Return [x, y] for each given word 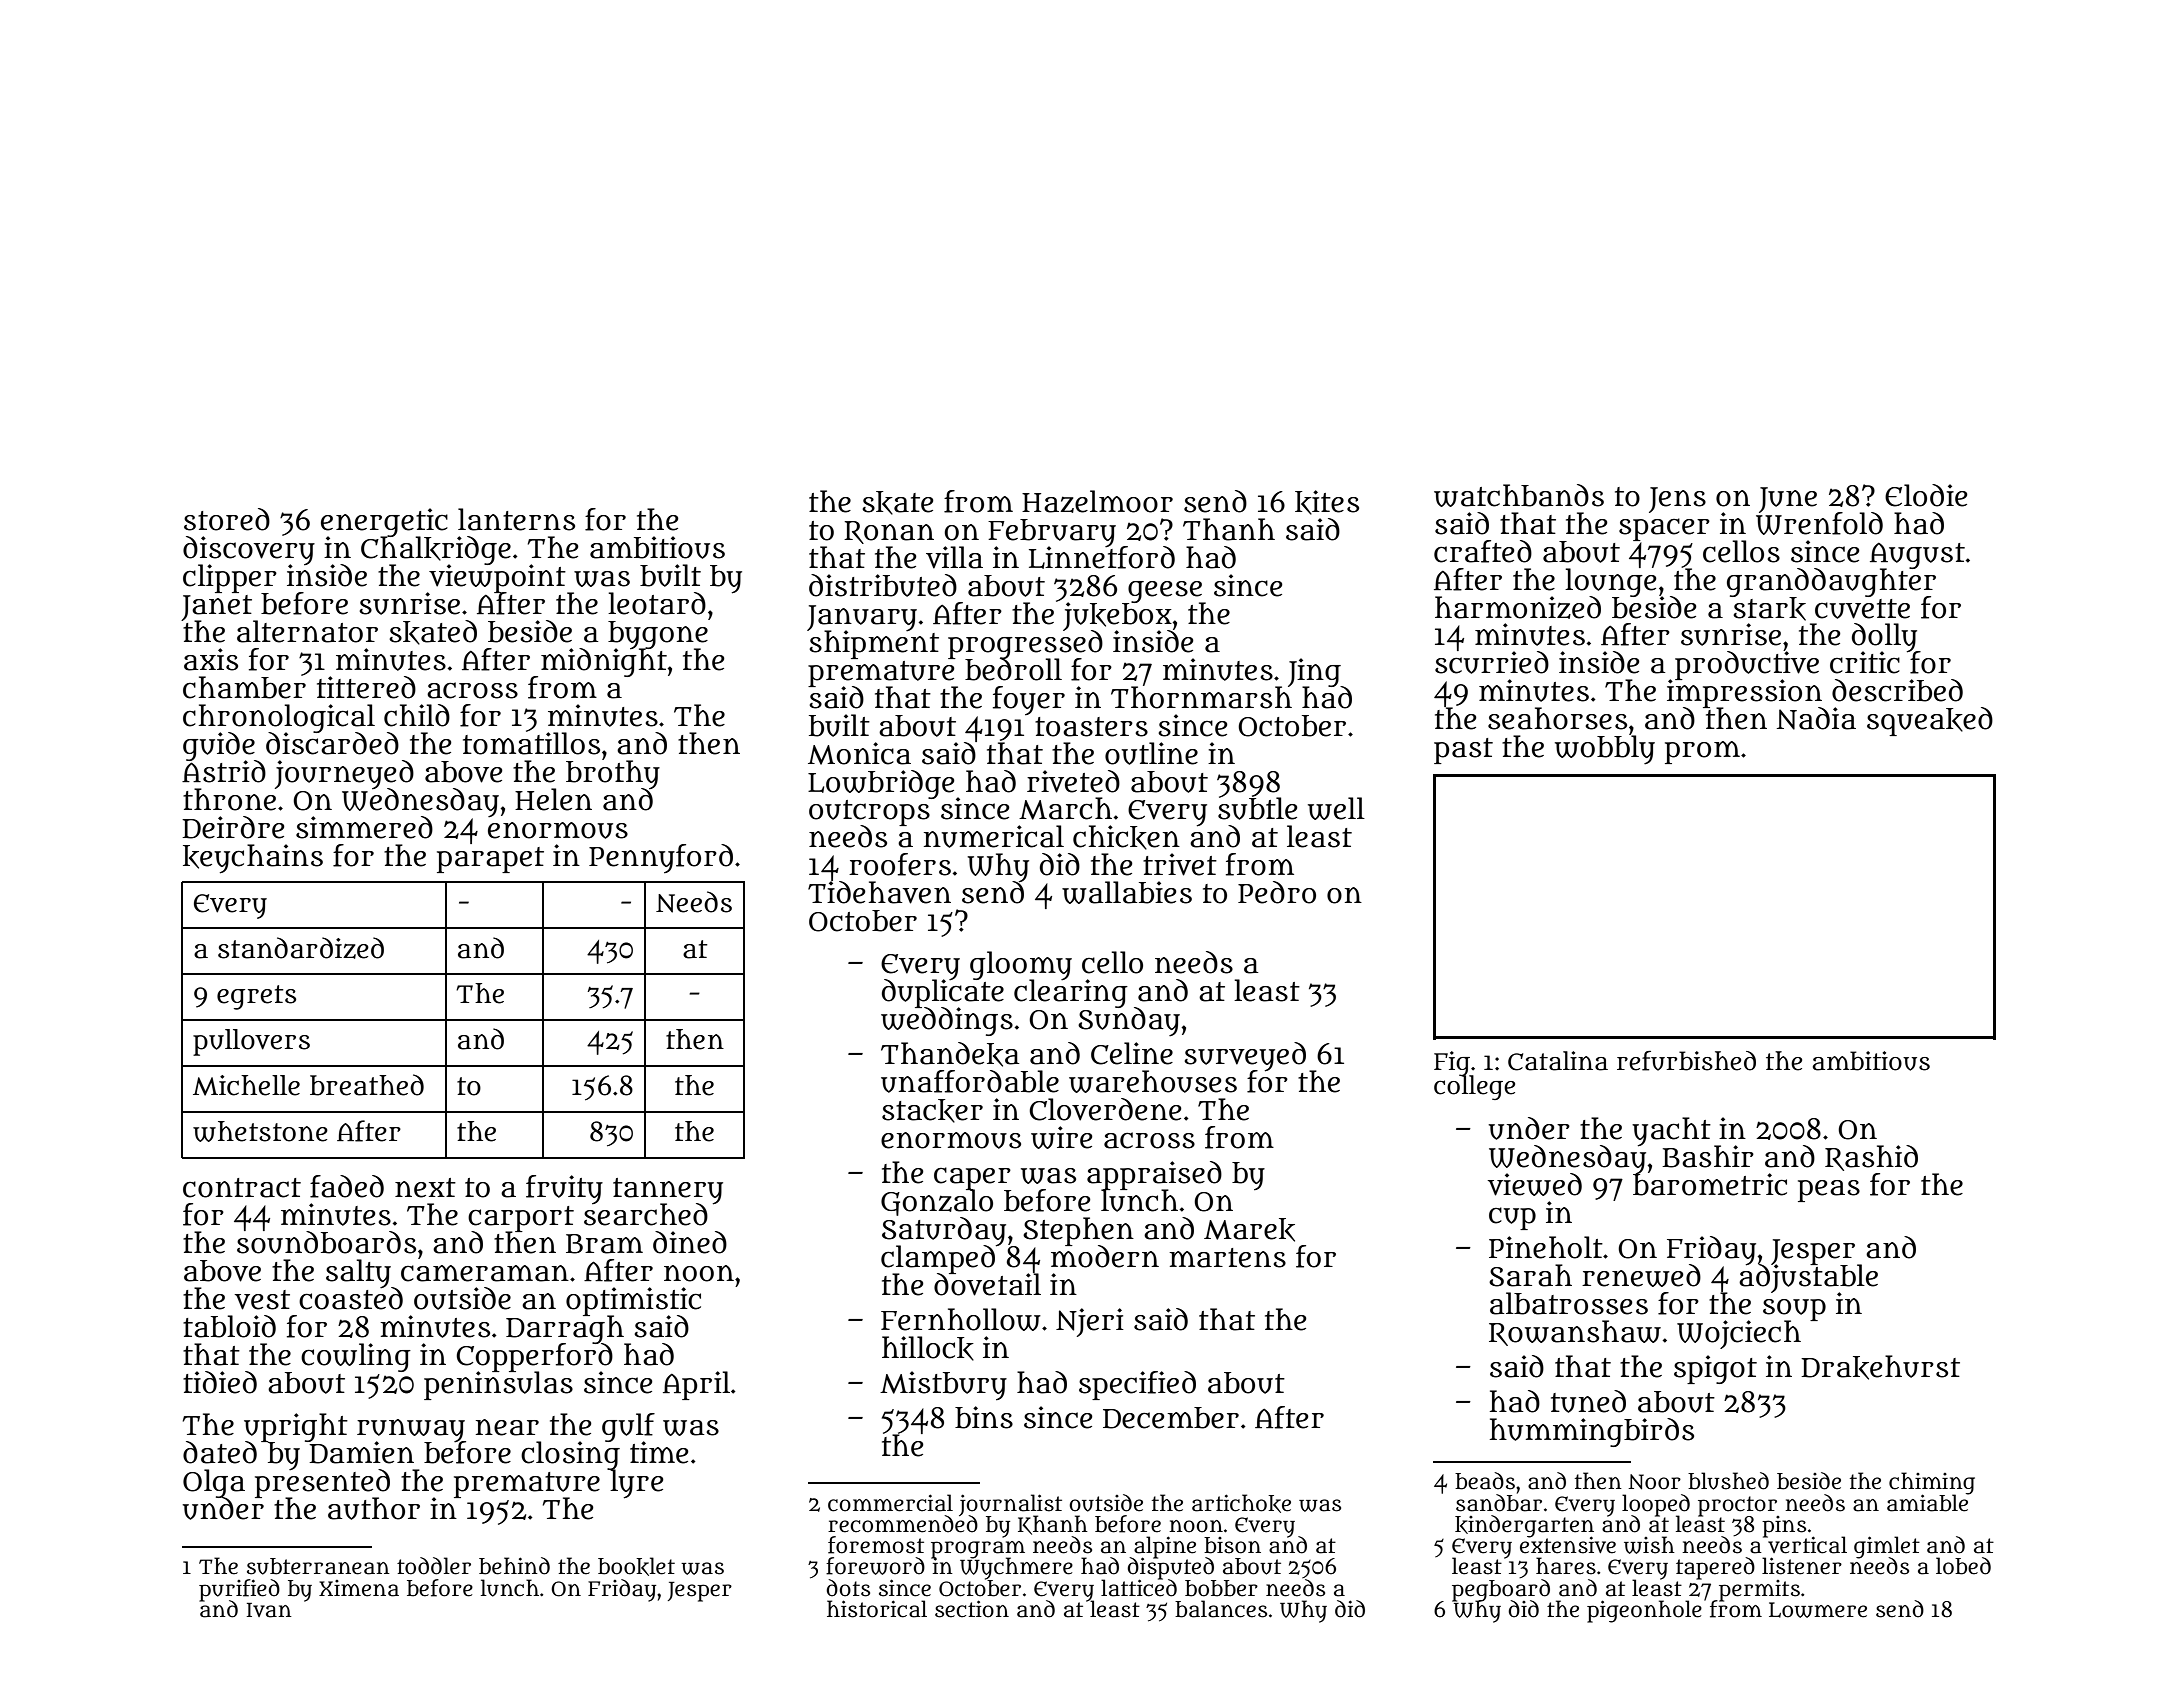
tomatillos [531, 743]
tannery [668, 1191]
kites [1327, 502]
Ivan [269, 1610]
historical [877, 1609]
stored [227, 519]
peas [1829, 1191]
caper [972, 1178]
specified [1137, 1385]
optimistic [633, 1301]
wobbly [1605, 750]
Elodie [1926, 495]
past [1463, 751]
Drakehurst [1880, 1367]
